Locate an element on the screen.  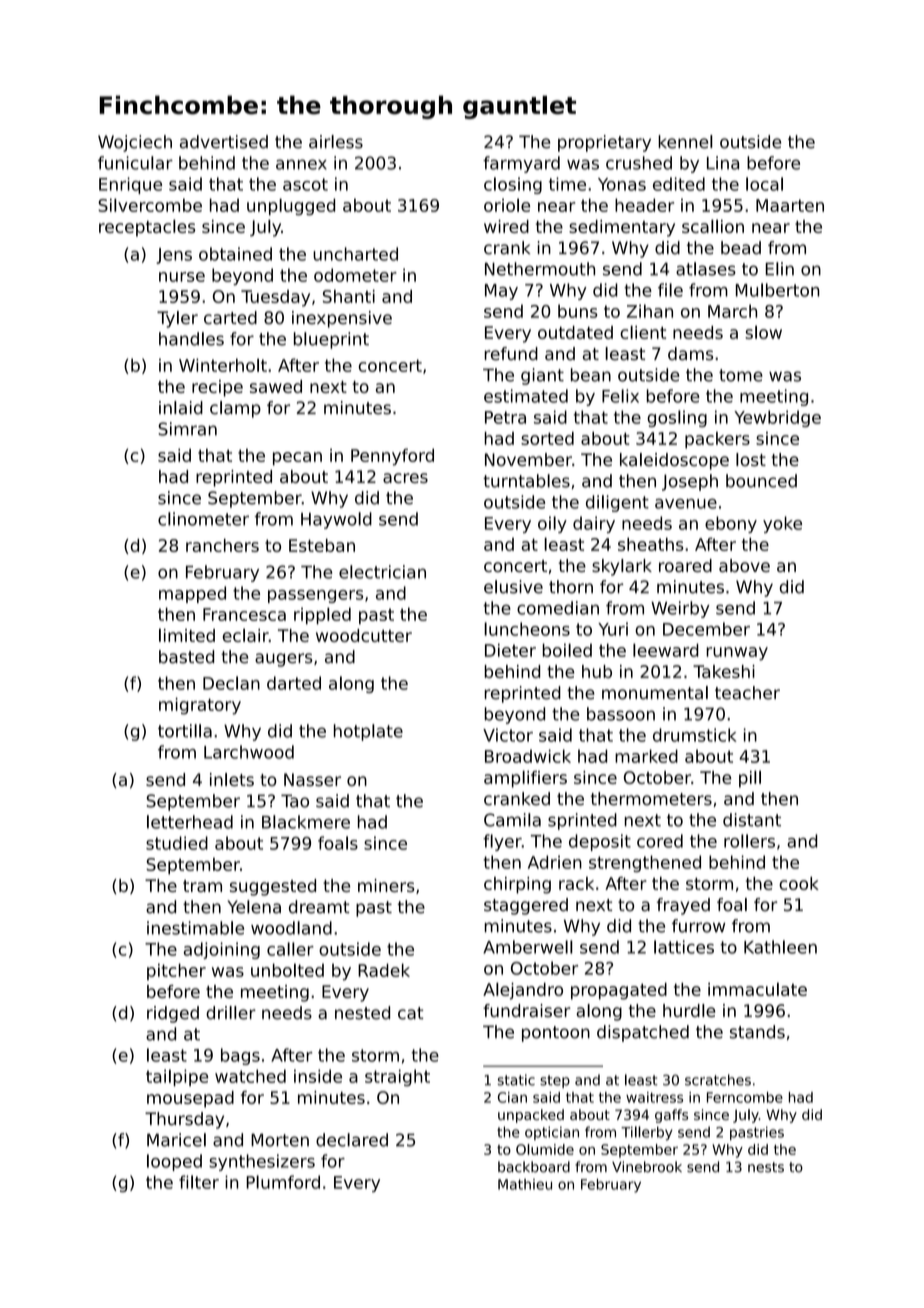
Petra is located at coordinates (505, 417).
